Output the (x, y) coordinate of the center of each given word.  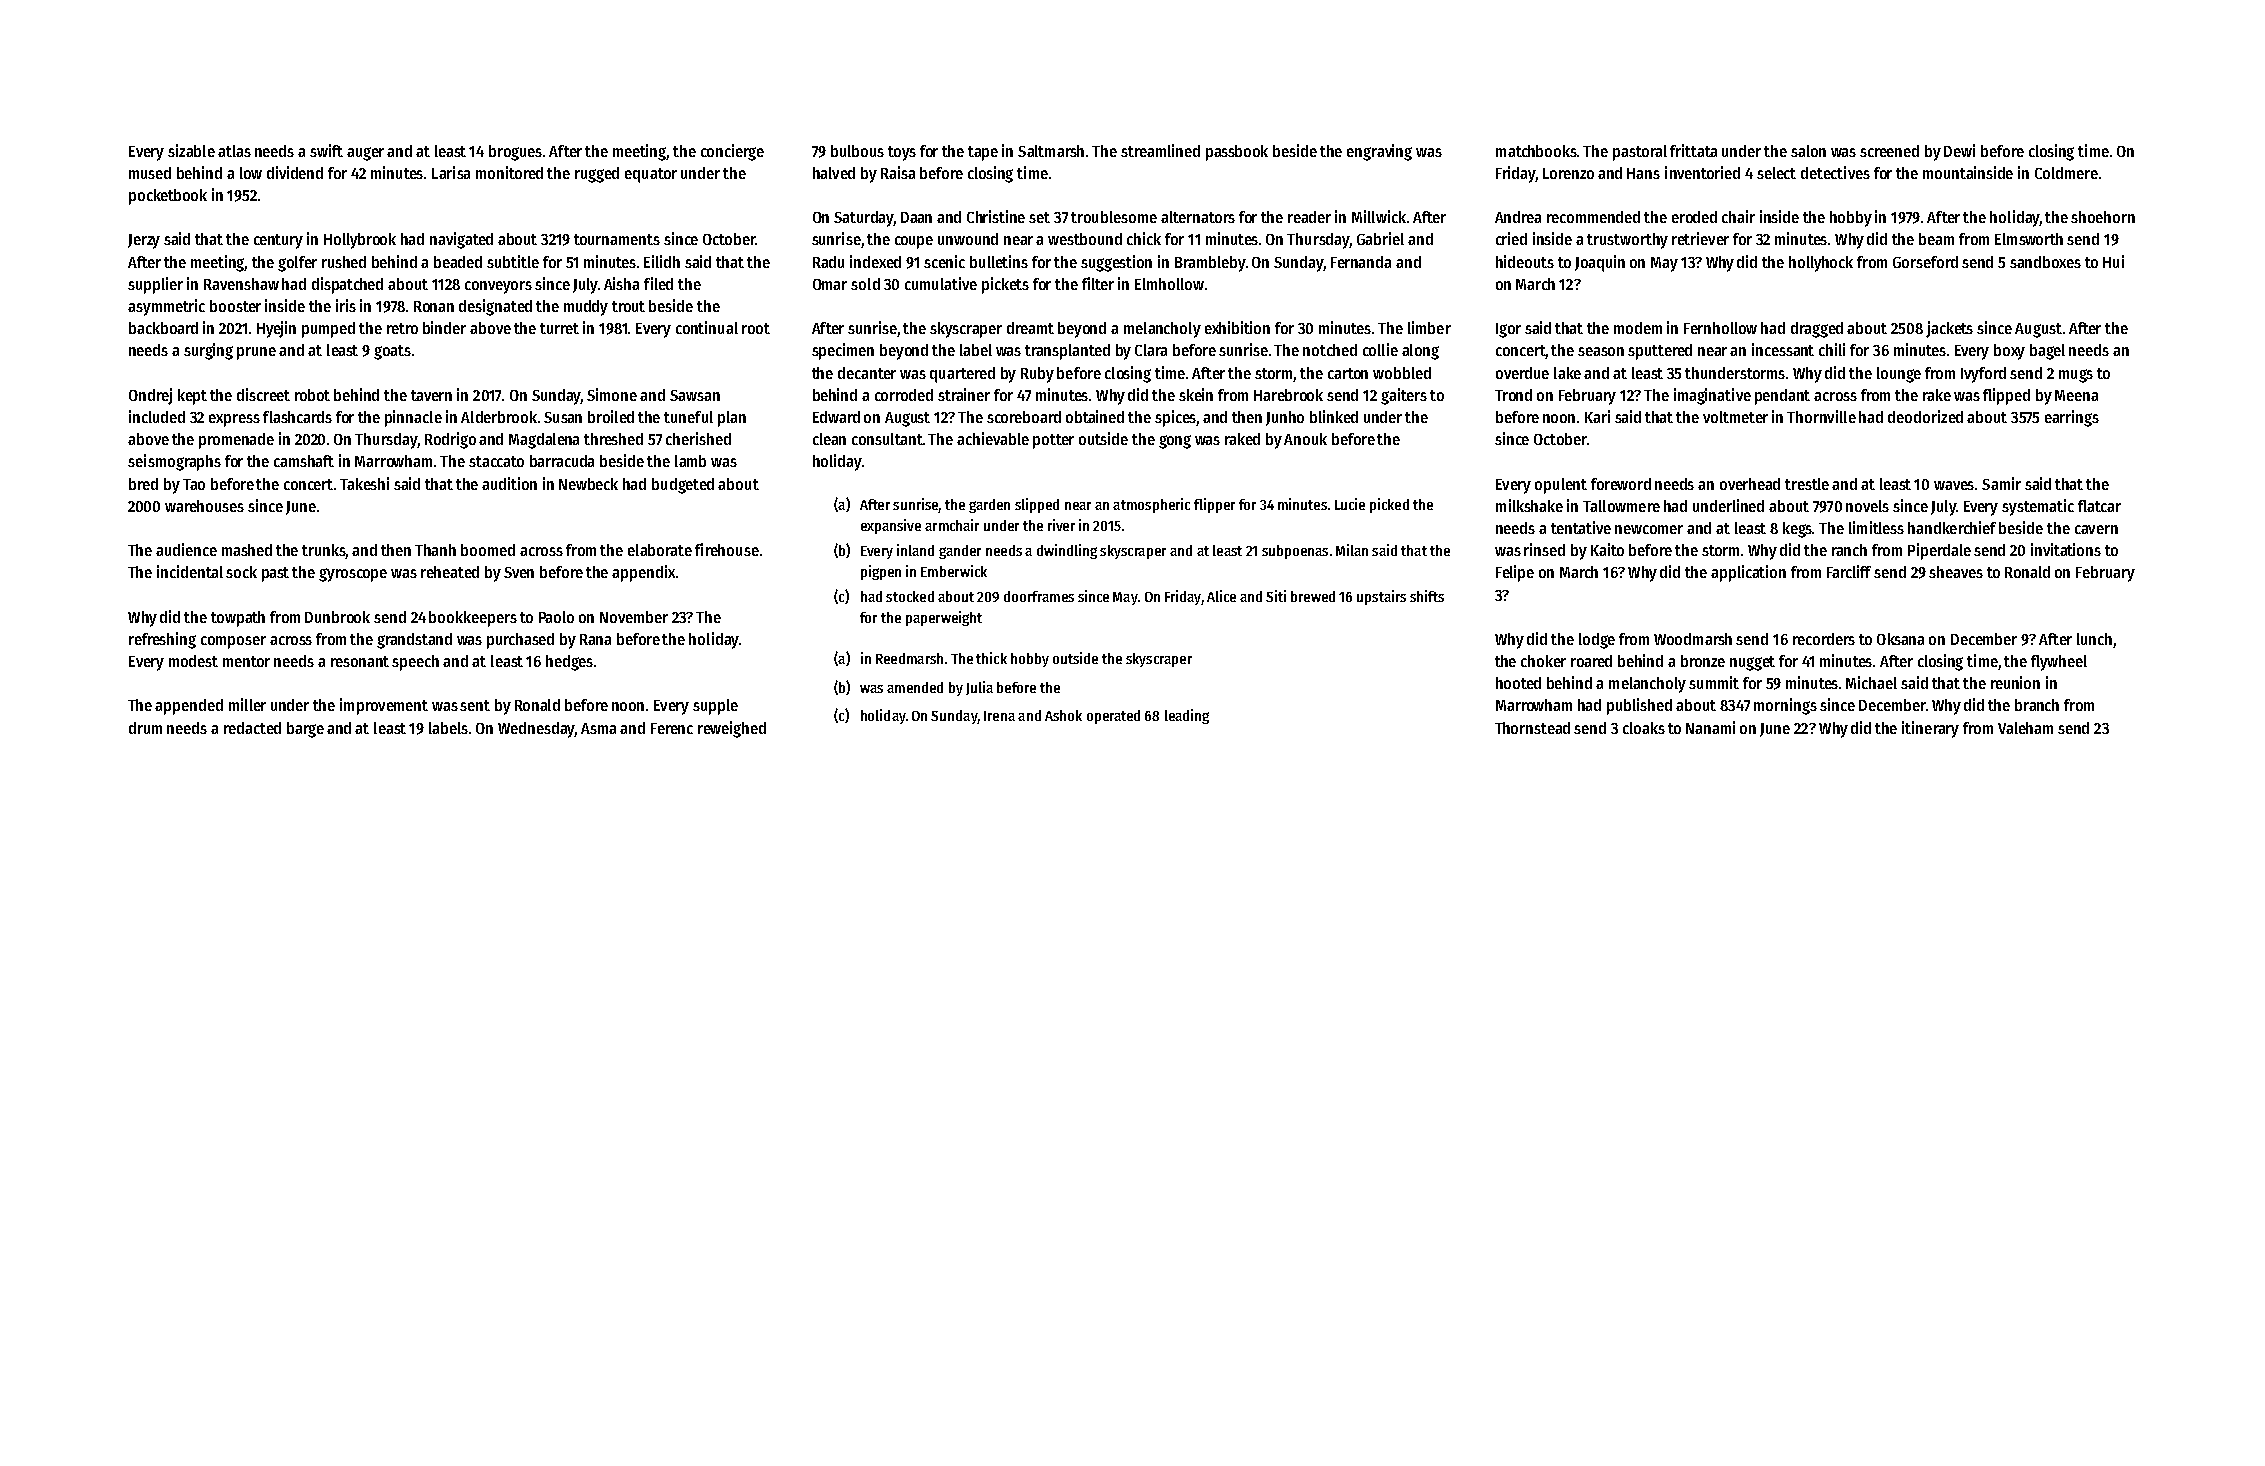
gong (1175, 442)
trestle (1807, 484)
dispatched (347, 285)
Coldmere (2066, 173)
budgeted (683, 486)
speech (415, 663)
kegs (1797, 530)
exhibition (1237, 327)
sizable (191, 150)
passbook (1237, 153)
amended (915, 687)
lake (1567, 373)
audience (186, 549)
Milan (1352, 550)
